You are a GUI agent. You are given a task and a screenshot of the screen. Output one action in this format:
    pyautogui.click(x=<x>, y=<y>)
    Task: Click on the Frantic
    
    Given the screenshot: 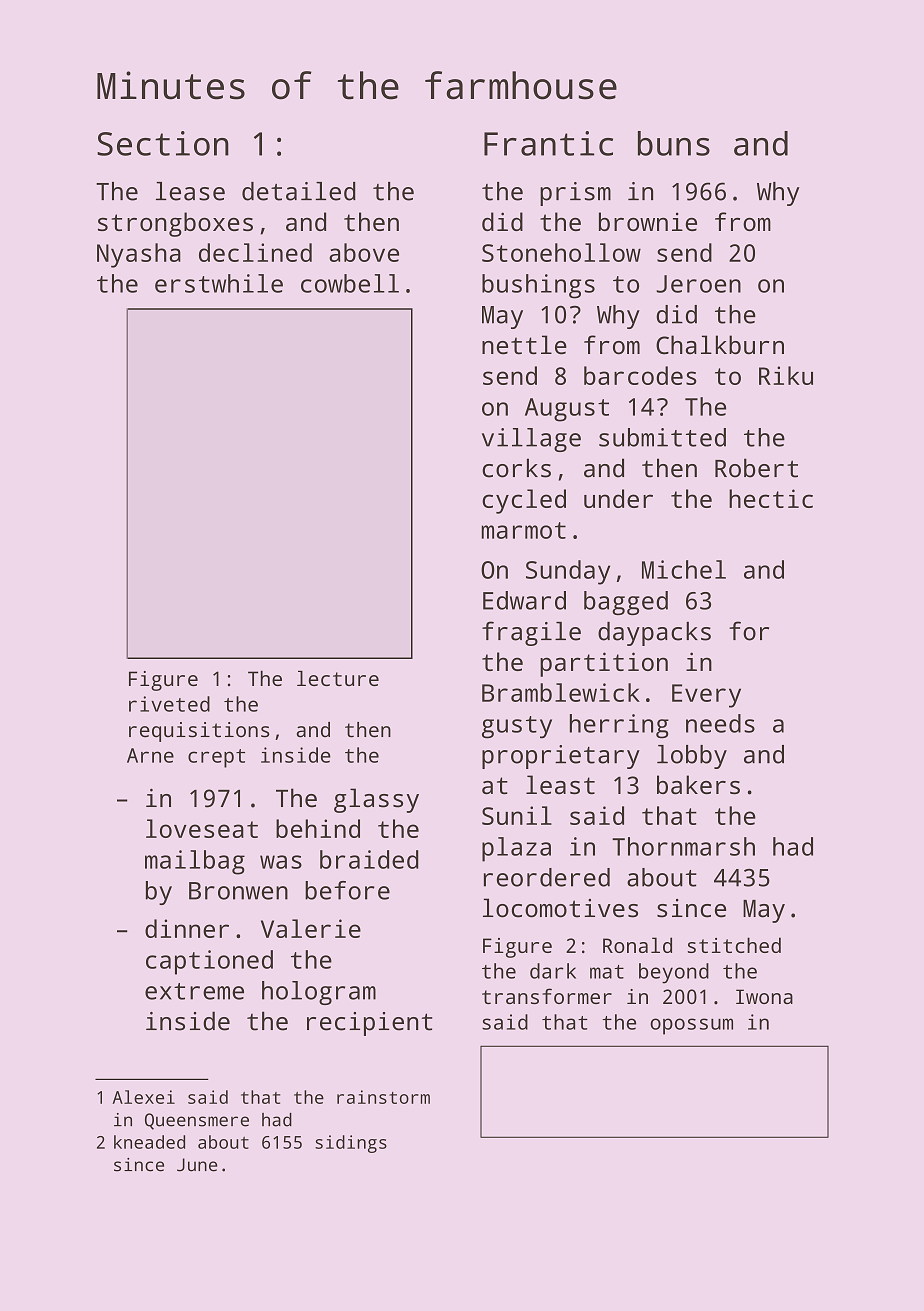 What is the action you would take?
    pyautogui.click(x=548, y=143)
